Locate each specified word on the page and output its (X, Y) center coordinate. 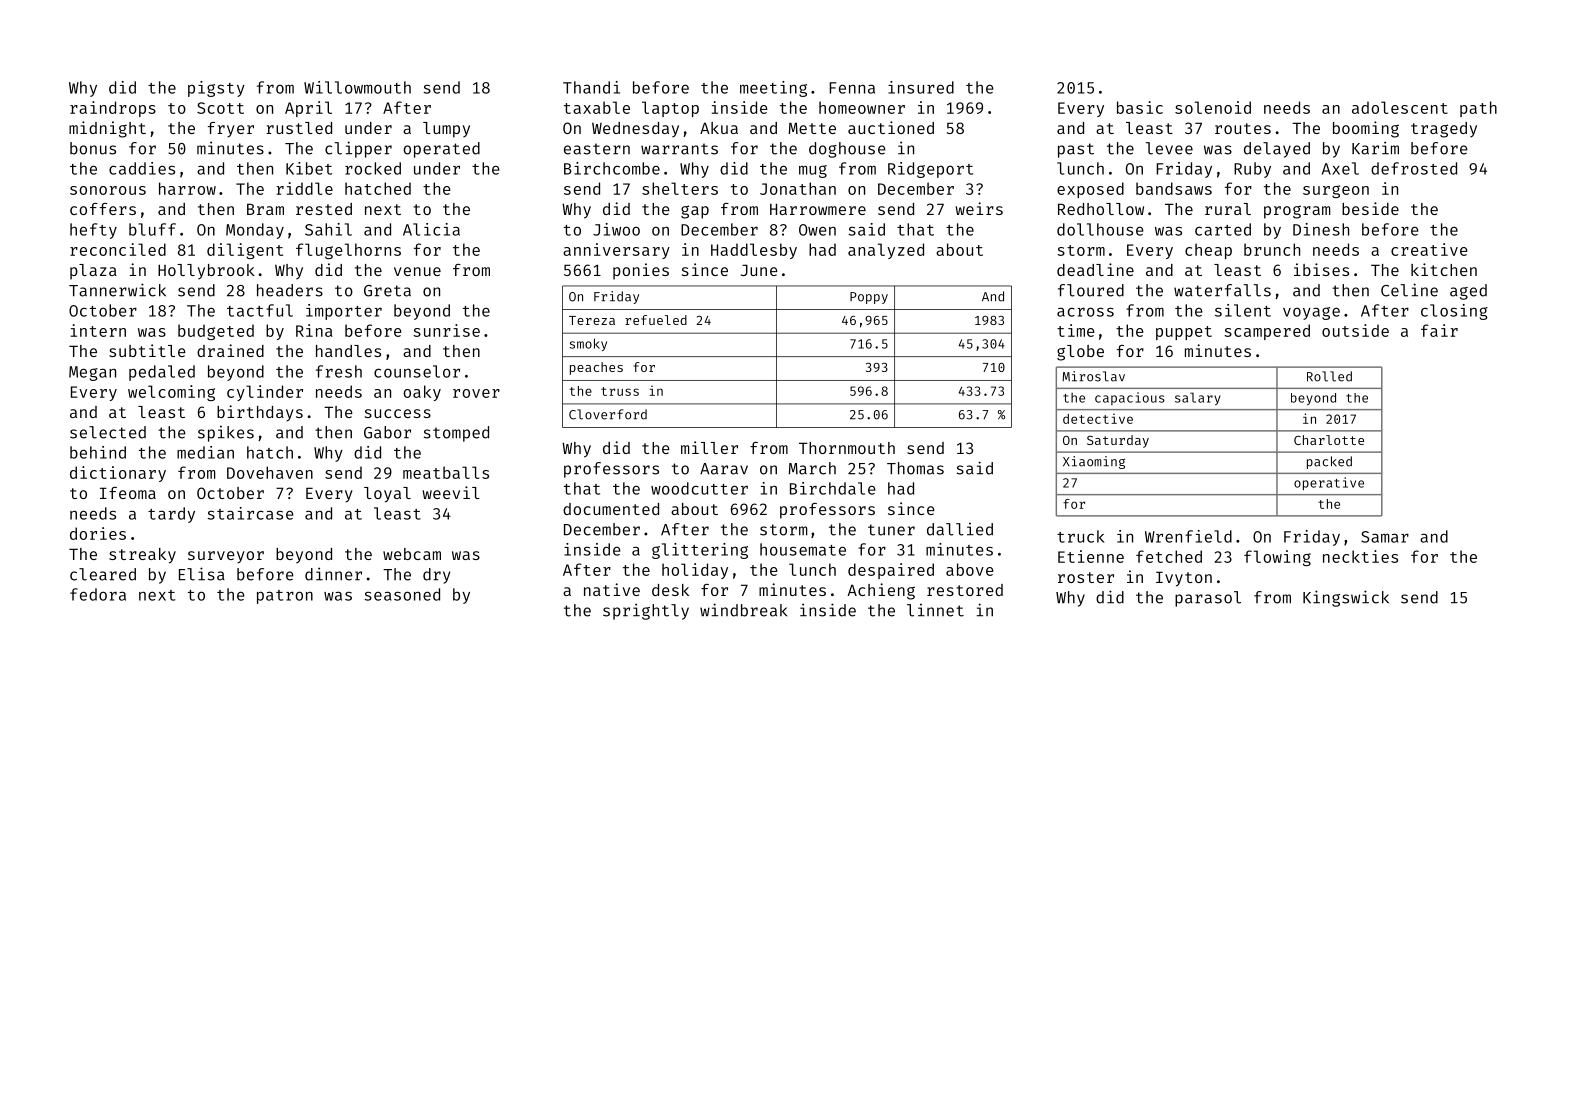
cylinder (265, 393)
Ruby (1252, 170)
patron (285, 597)
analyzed (886, 251)
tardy (171, 515)
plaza (93, 272)
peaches (596, 368)
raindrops (113, 109)
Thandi (591, 87)
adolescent (1400, 107)
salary (1198, 398)
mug (813, 171)
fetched (1169, 556)
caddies (142, 168)
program (1297, 212)
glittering (700, 551)
